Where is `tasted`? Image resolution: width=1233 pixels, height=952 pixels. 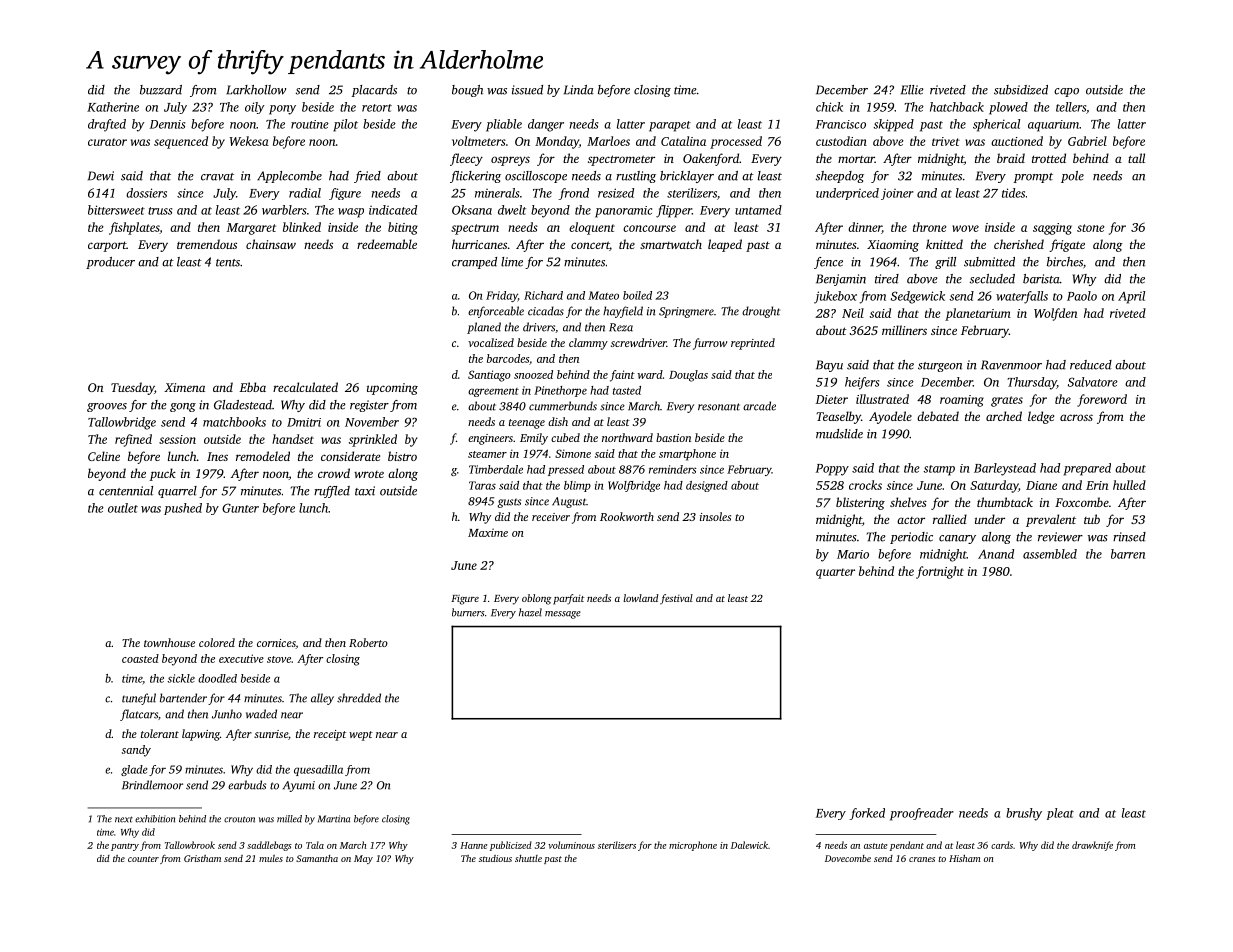
tasted is located at coordinates (627, 390).
